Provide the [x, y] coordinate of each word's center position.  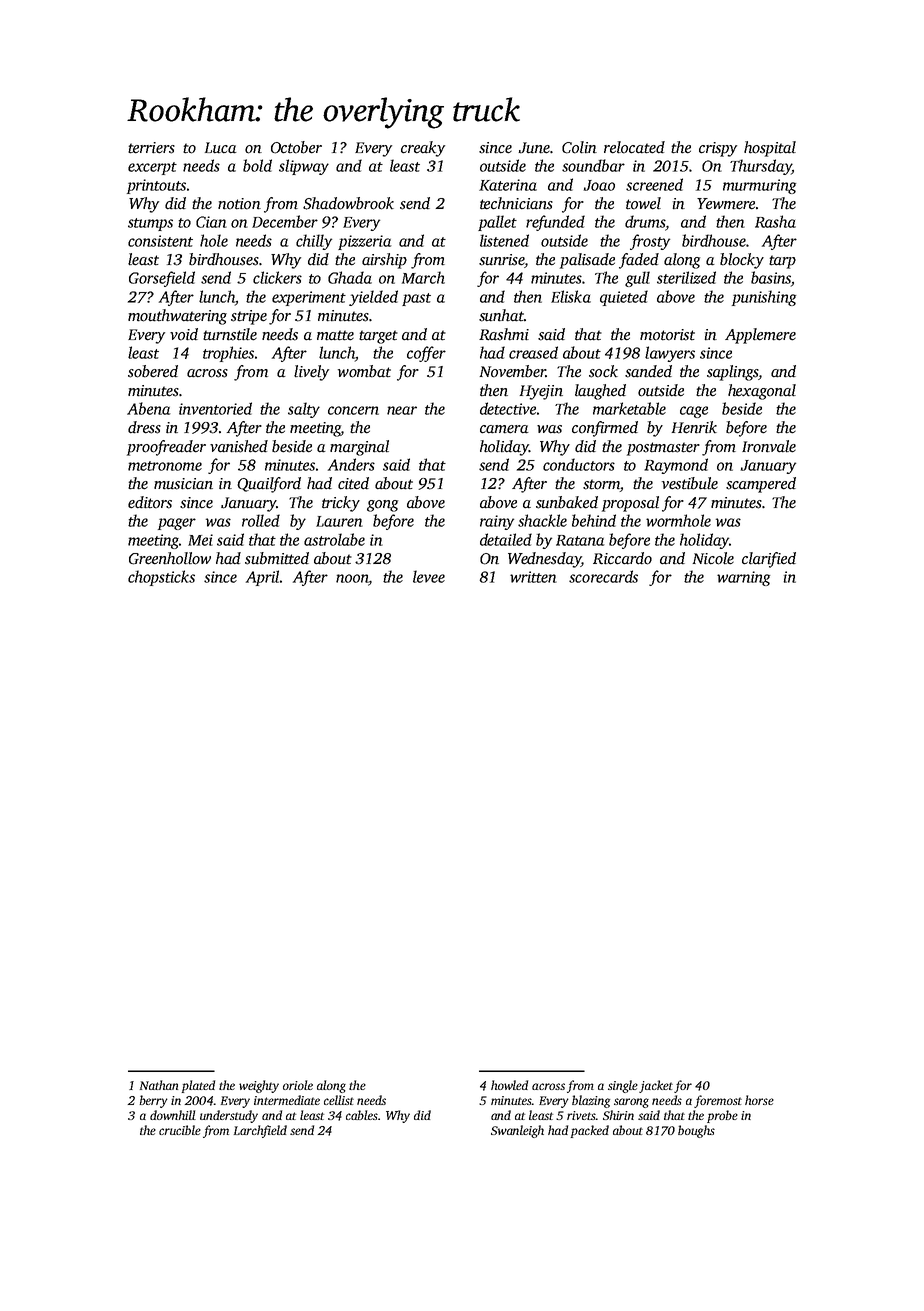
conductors [579, 464]
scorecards [603, 576]
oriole [298, 1085]
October [296, 147]
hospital [770, 149]
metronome [165, 466]
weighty [259, 1086]
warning [743, 578]
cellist [339, 1100]
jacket [656, 1086]
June [534, 148]
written [533, 577]
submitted [277, 558]
